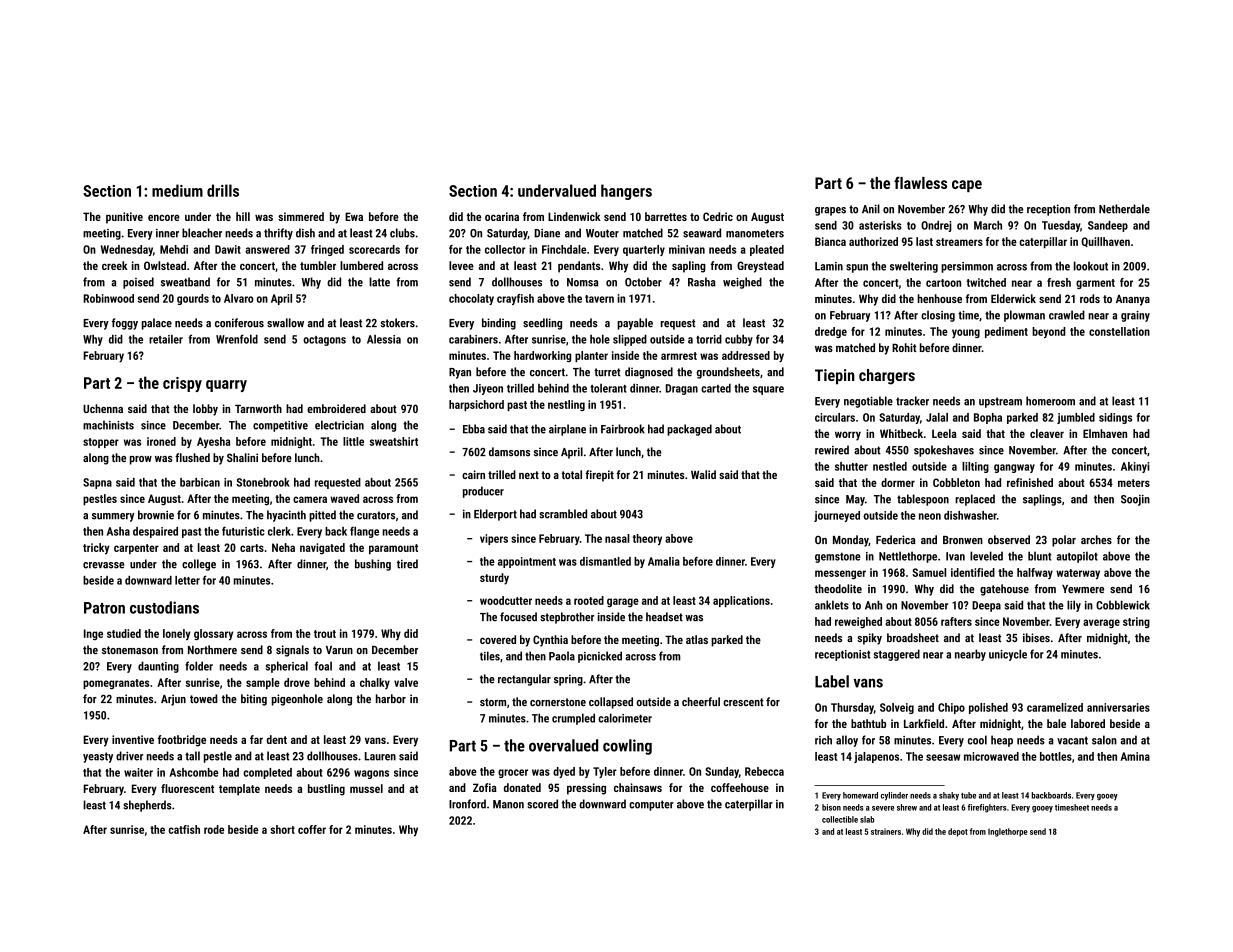  Describe the element at coordinates (1136, 622) in the screenshot. I see `string` at that location.
